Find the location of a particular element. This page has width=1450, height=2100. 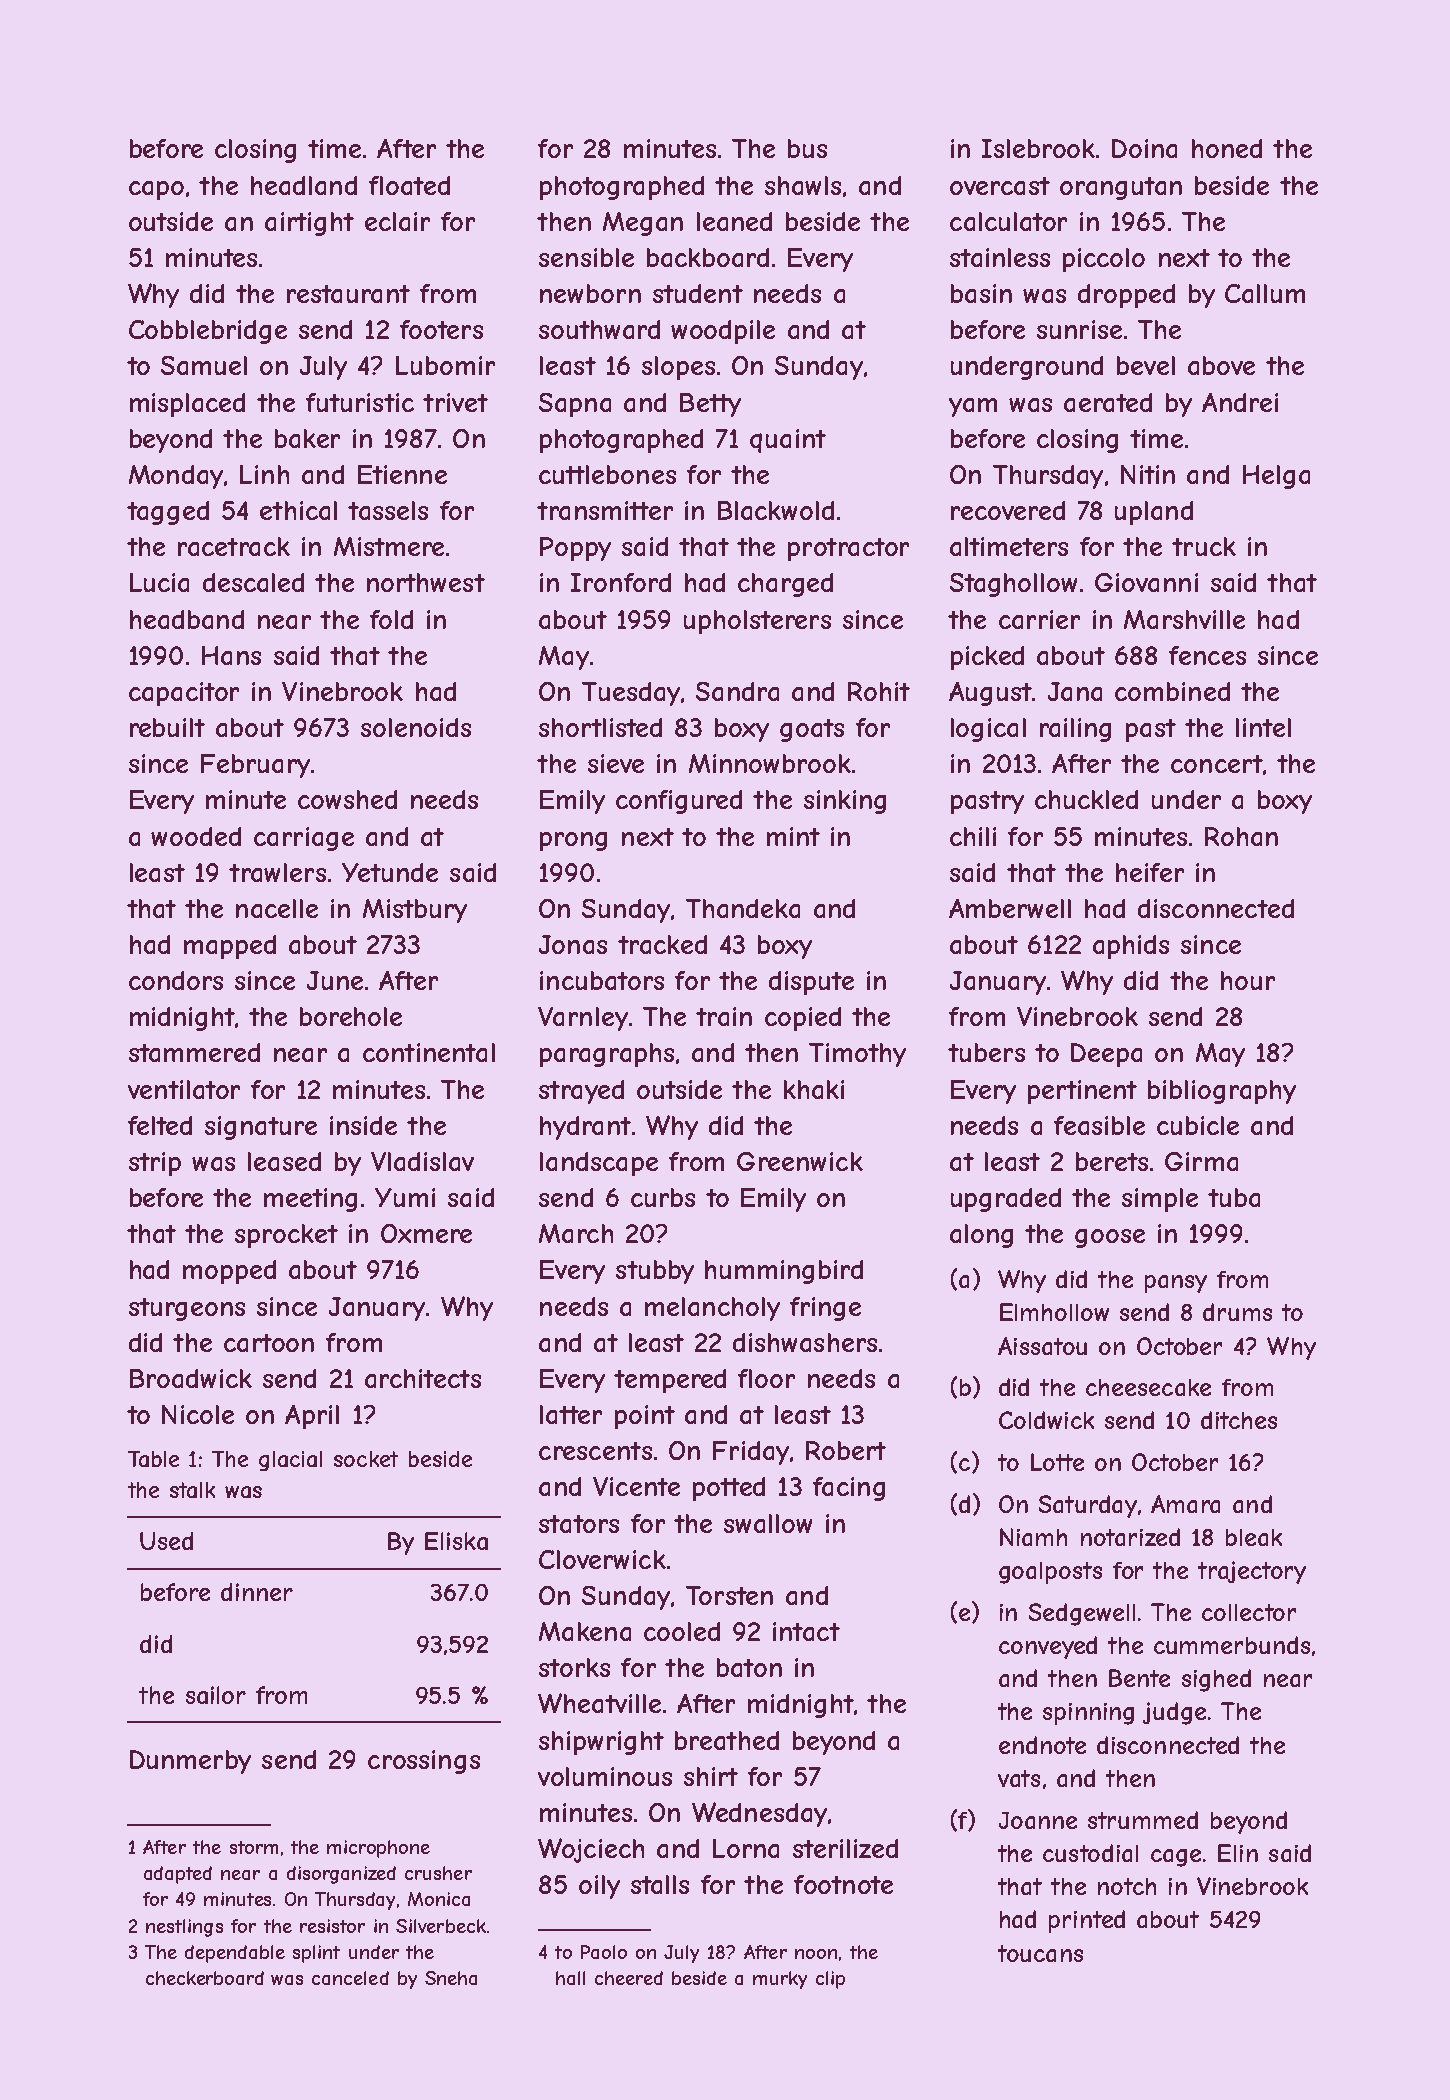

orangutan is located at coordinates (1121, 188).
